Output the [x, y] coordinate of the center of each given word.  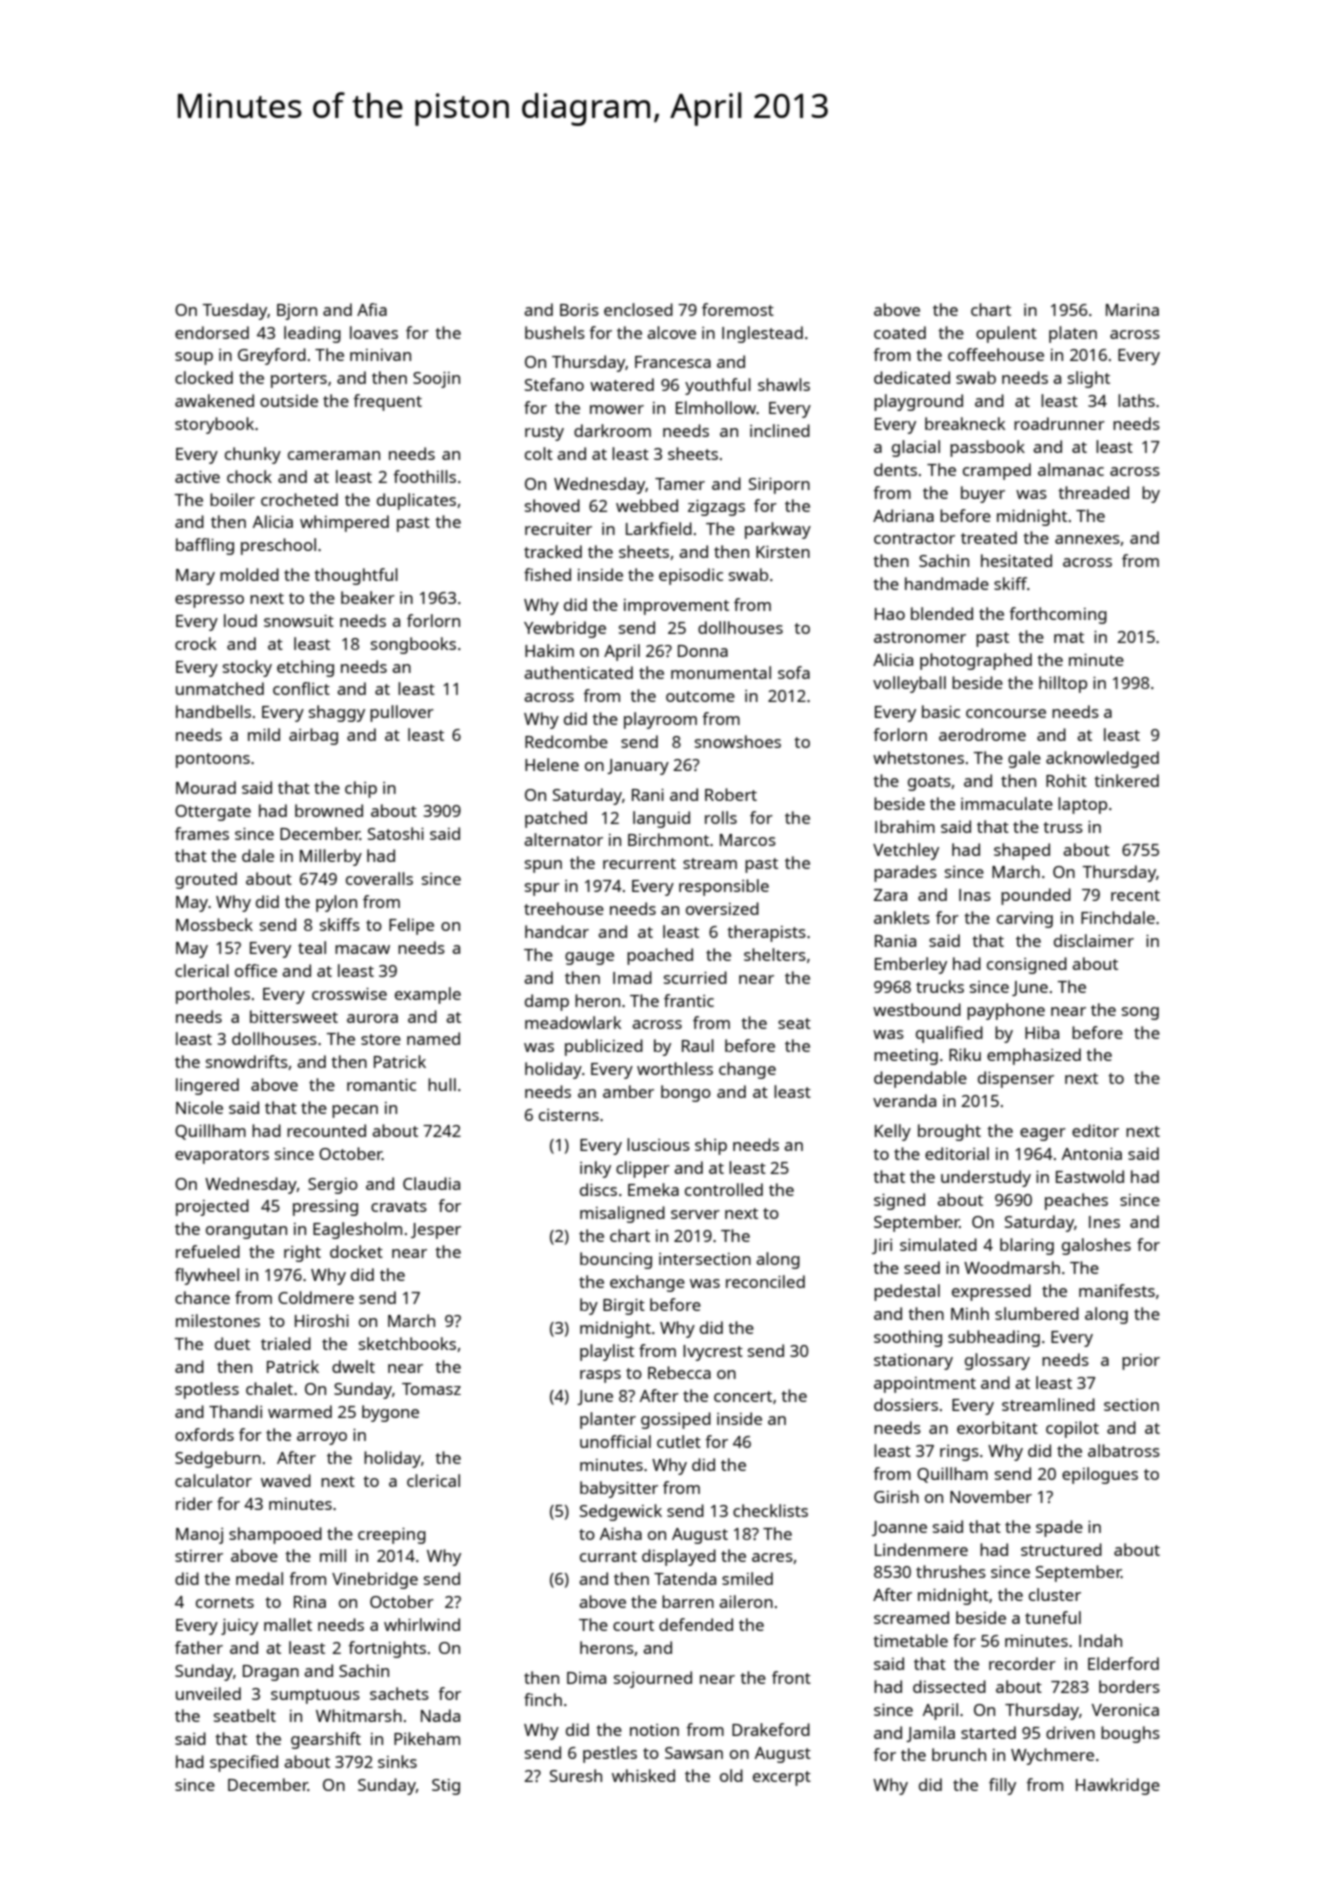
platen [1073, 334]
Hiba [1042, 1032]
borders [1129, 1686]
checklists [770, 1510]
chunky [253, 455]
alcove [671, 332]
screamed [911, 1617]
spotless [207, 1390]
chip [361, 789]
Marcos [748, 840]
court [633, 1625]
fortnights [387, 1649]
